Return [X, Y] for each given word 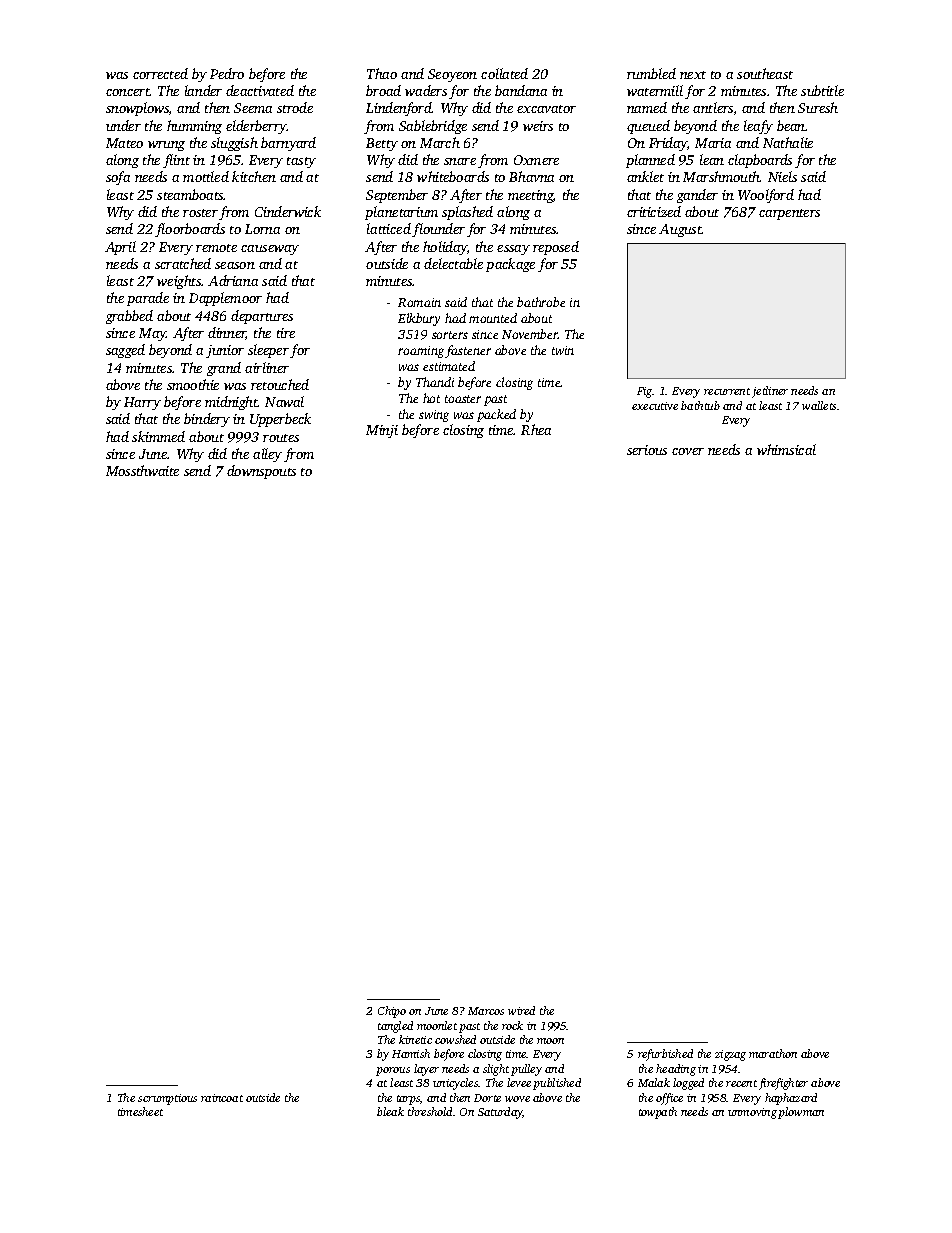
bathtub [700, 405]
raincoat [222, 1098]
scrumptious [167, 1099]
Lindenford [399, 109]
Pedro [227, 73]
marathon [773, 1053]
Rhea [536, 429]
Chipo [392, 1012]
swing [434, 416]
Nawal [284, 401]
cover [688, 451]
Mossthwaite [142, 470]
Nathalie [788, 142]
